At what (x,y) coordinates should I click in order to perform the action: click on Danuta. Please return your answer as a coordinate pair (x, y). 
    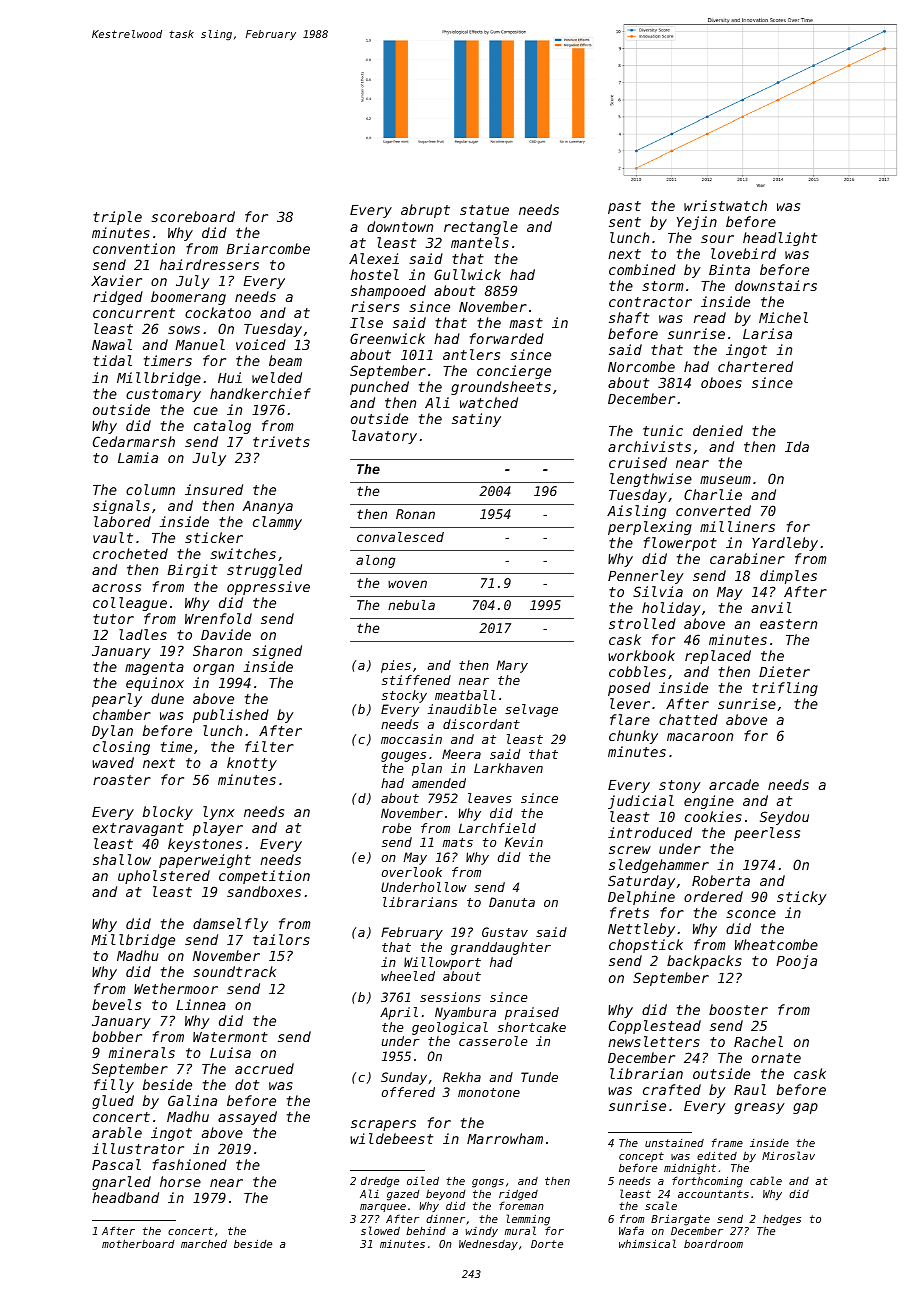
    Looking at the image, I should click on (512, 902).
